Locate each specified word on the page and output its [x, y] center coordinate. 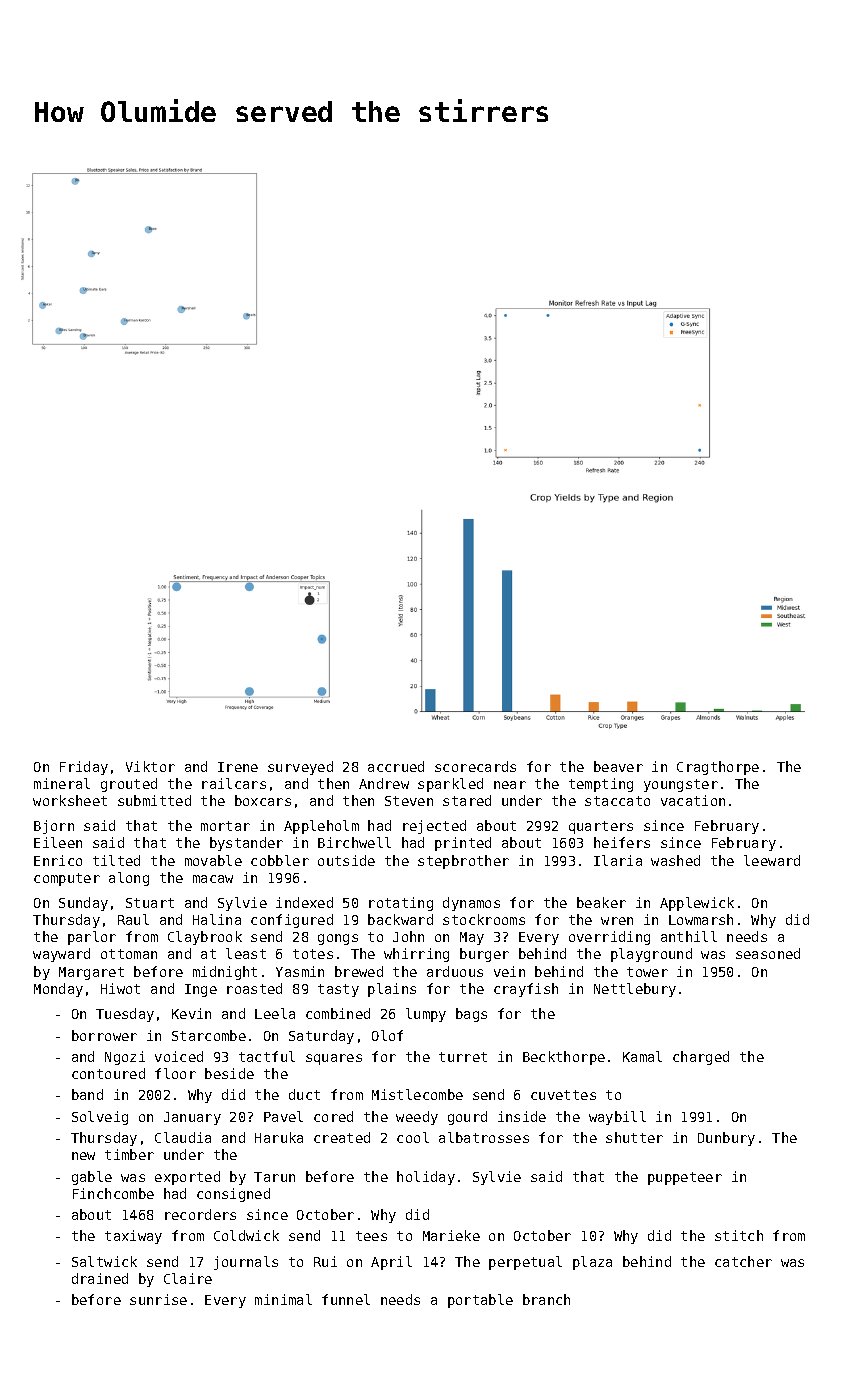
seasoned [768, 953]
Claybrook [205, 938]
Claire [188, 1278]
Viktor [150, 766]
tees [371, 1236]
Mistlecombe [417, 1094]
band [87, 1094]
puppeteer [685, 1178]
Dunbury [726, 1139]
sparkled [450, 785]
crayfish [526, 990]
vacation [693, 800]
